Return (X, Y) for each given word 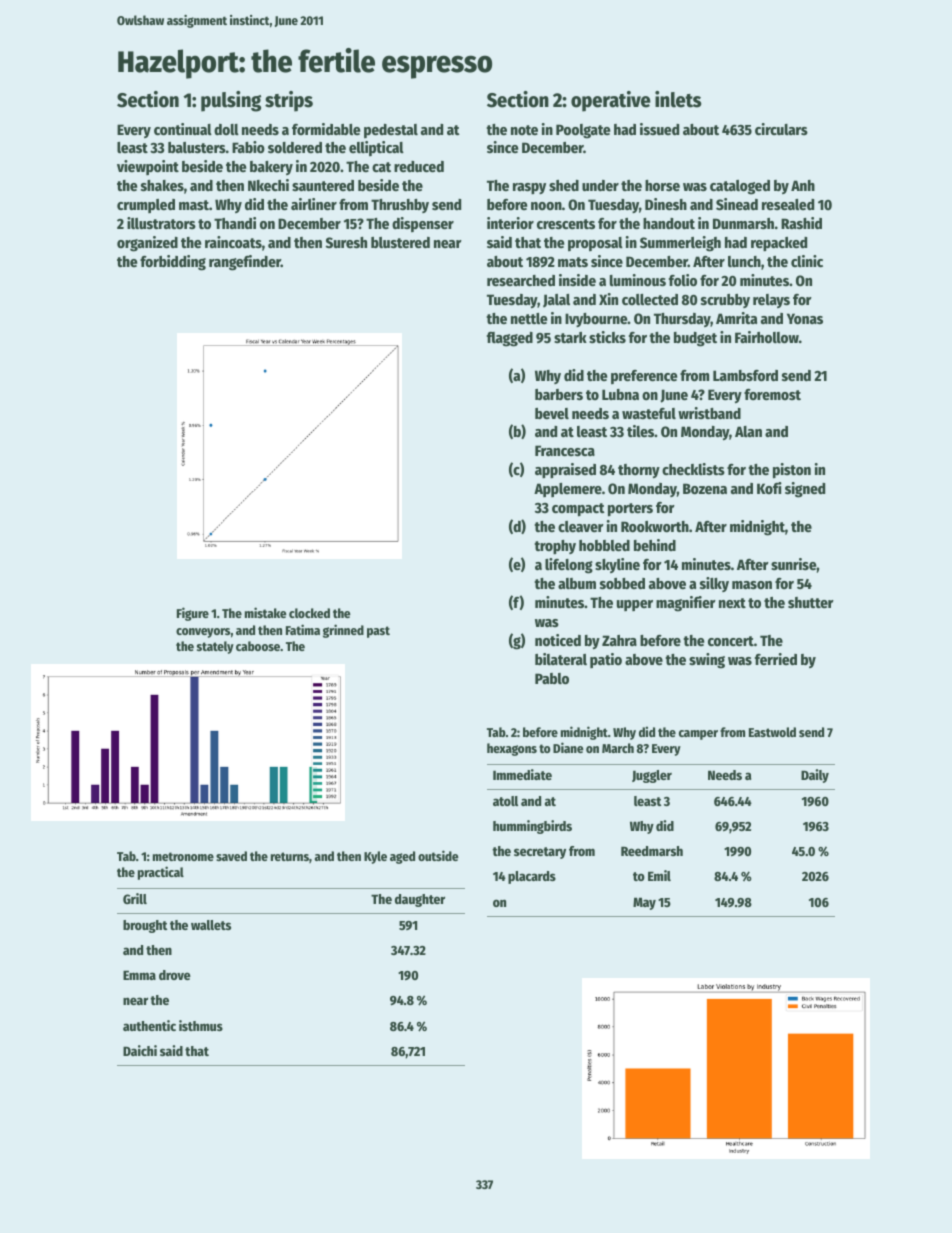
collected (650, 299)
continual (183, 129)
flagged (510, 339)
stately (215, 647)
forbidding (173, 263)
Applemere (568, 490)
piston (792, 471)
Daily (815, 776)
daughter (420, 900)
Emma (139, 975)
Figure (193, 614)
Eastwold (772, 732)
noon (546, 206)
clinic (807, 261)
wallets (211, 925)
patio (606, 660)
